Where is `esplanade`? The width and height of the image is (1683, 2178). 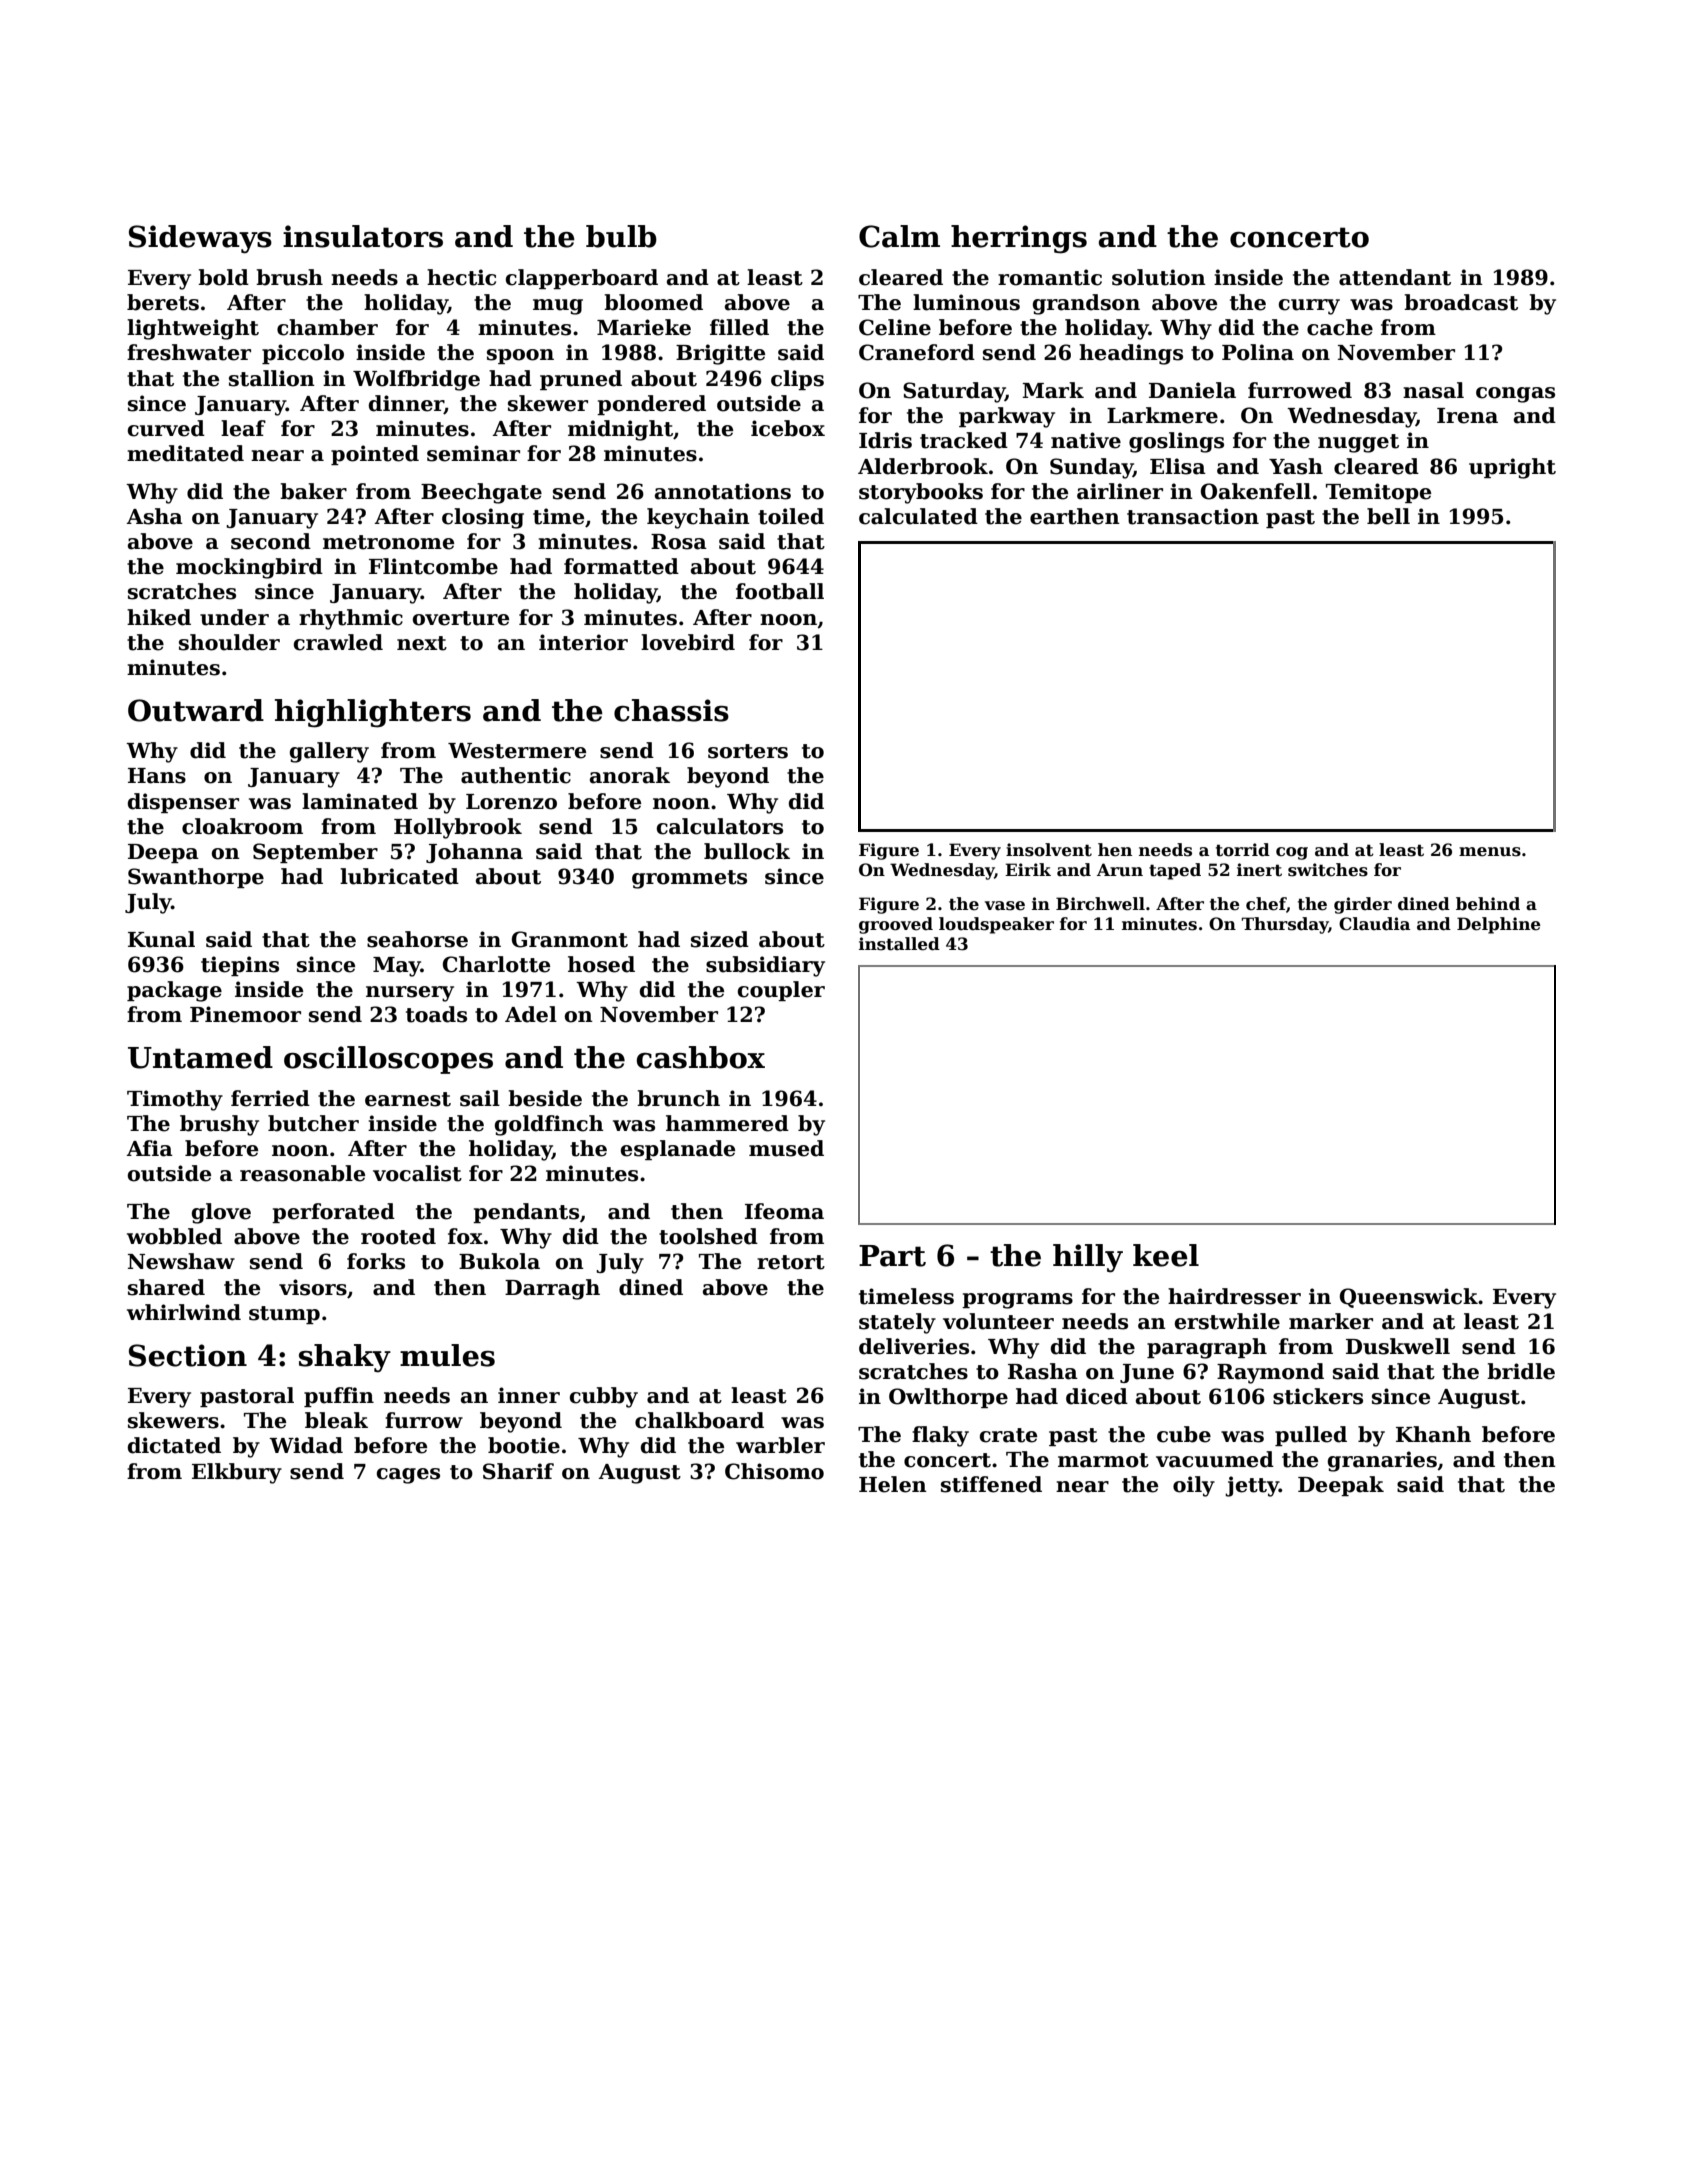 esplanade is located at coordinates (678, 1150).
